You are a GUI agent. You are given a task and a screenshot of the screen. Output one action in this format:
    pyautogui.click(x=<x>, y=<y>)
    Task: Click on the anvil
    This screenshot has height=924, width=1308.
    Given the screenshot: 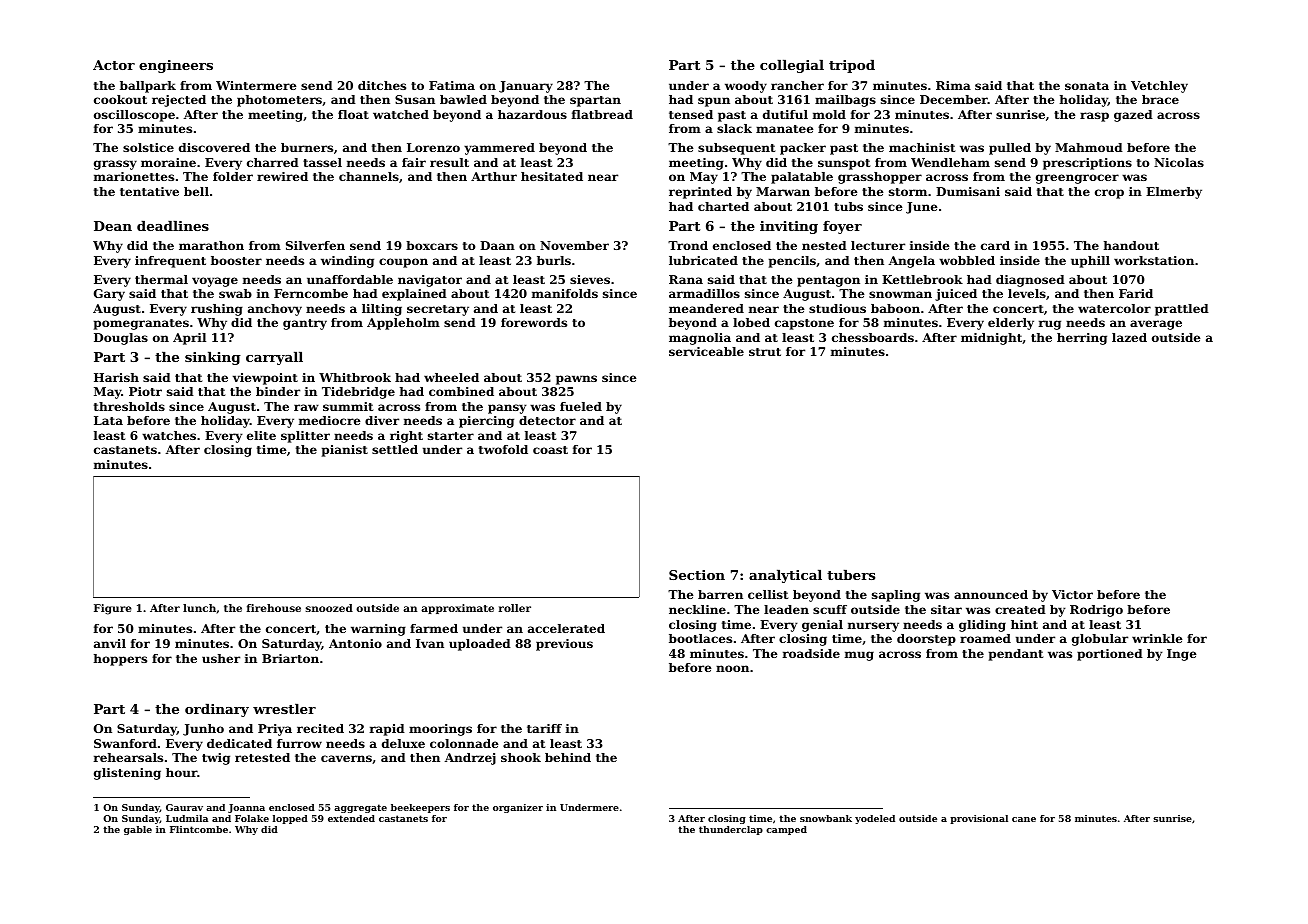 What is the action you would take?
    pyautogui.click(x=110, y=643)
